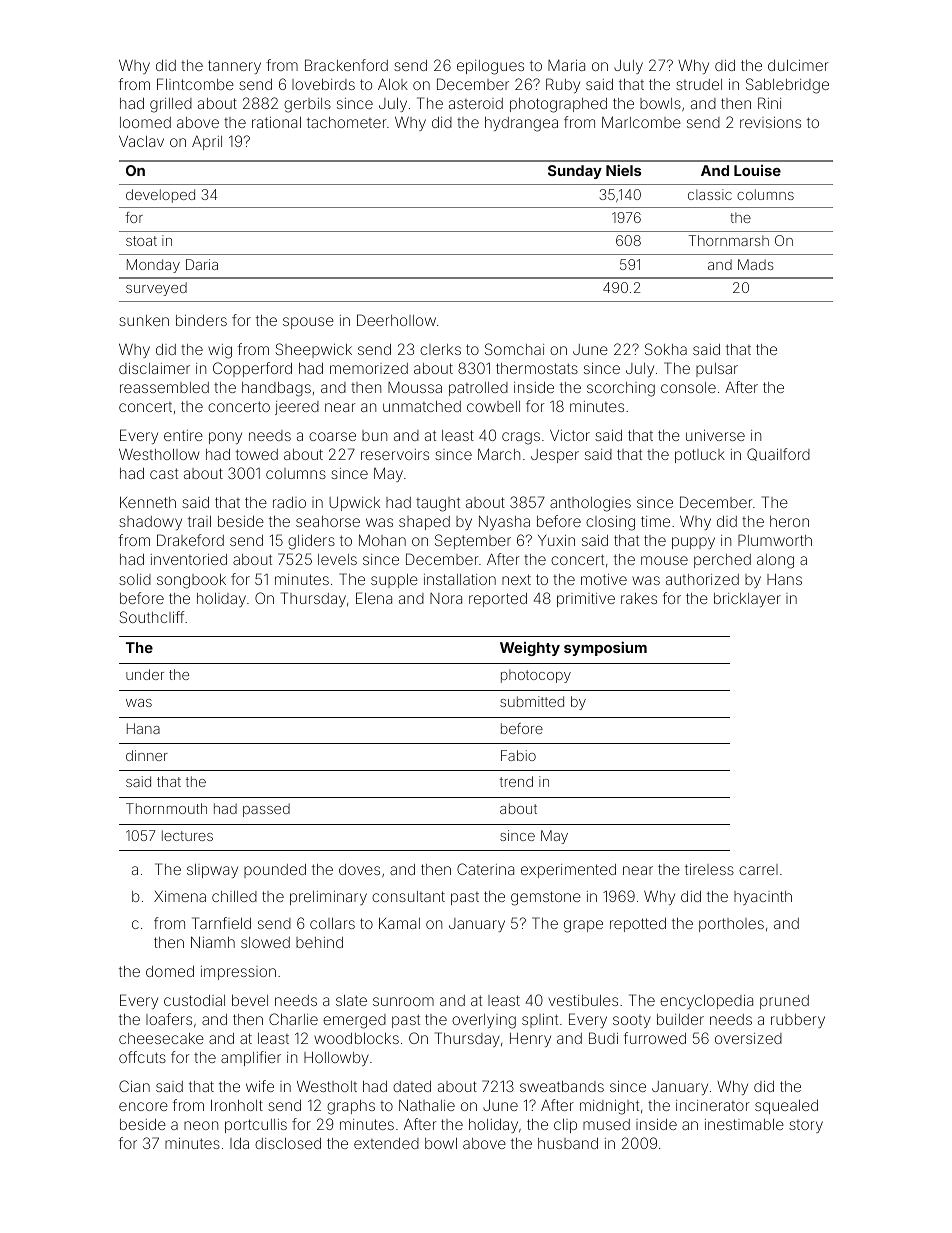 This image has height=1233, width=952. I want to click on story, so click(806, 1126).
